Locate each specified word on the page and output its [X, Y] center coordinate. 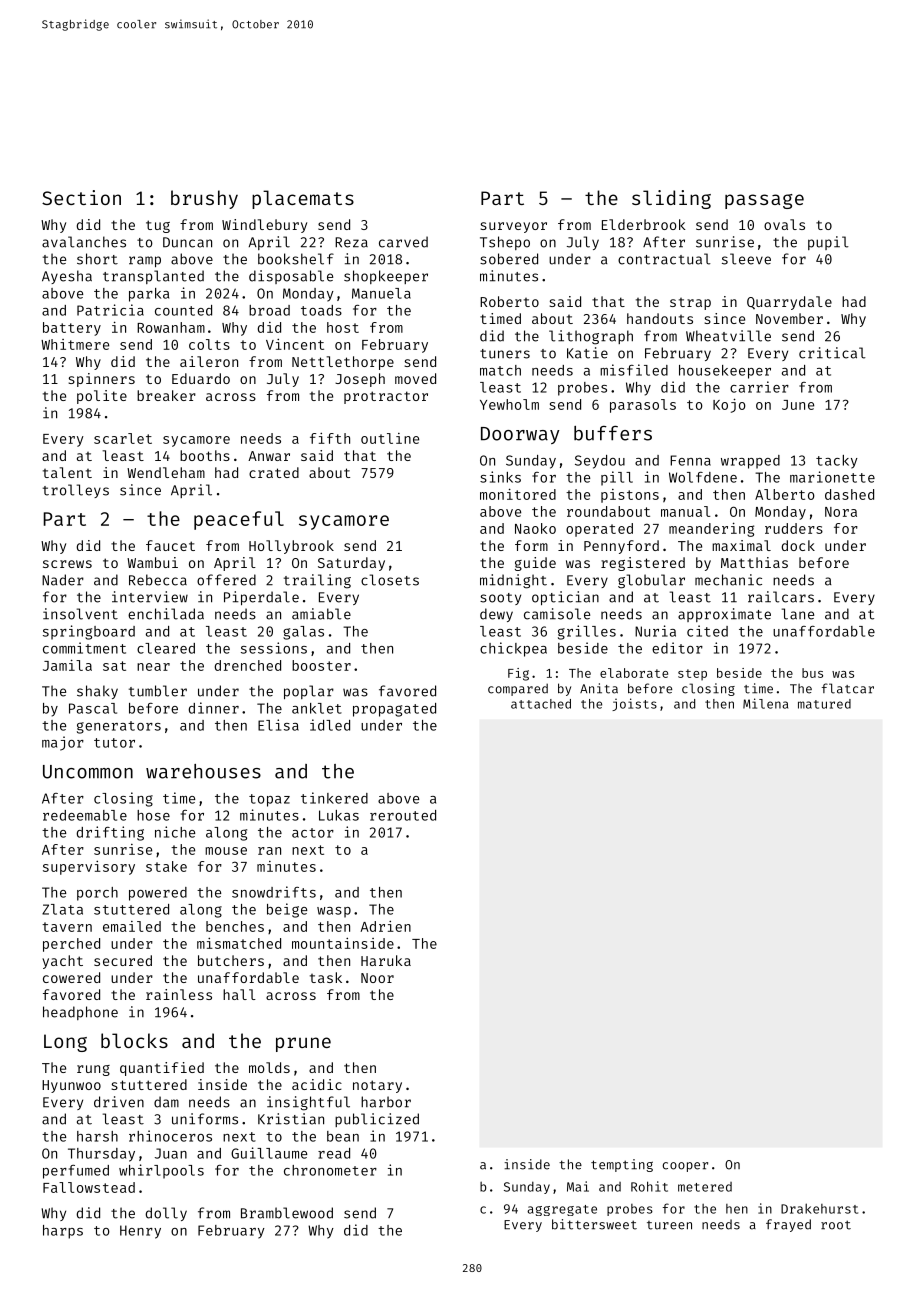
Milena [765, 703]
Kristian [291, 1119]
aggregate [562, 1210]
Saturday [351, 564]
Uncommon [88, 772]
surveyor [513, 227]
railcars [781, 597]
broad [269, 310]
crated [274, 472]
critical [832, 353]
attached [541, 704]
